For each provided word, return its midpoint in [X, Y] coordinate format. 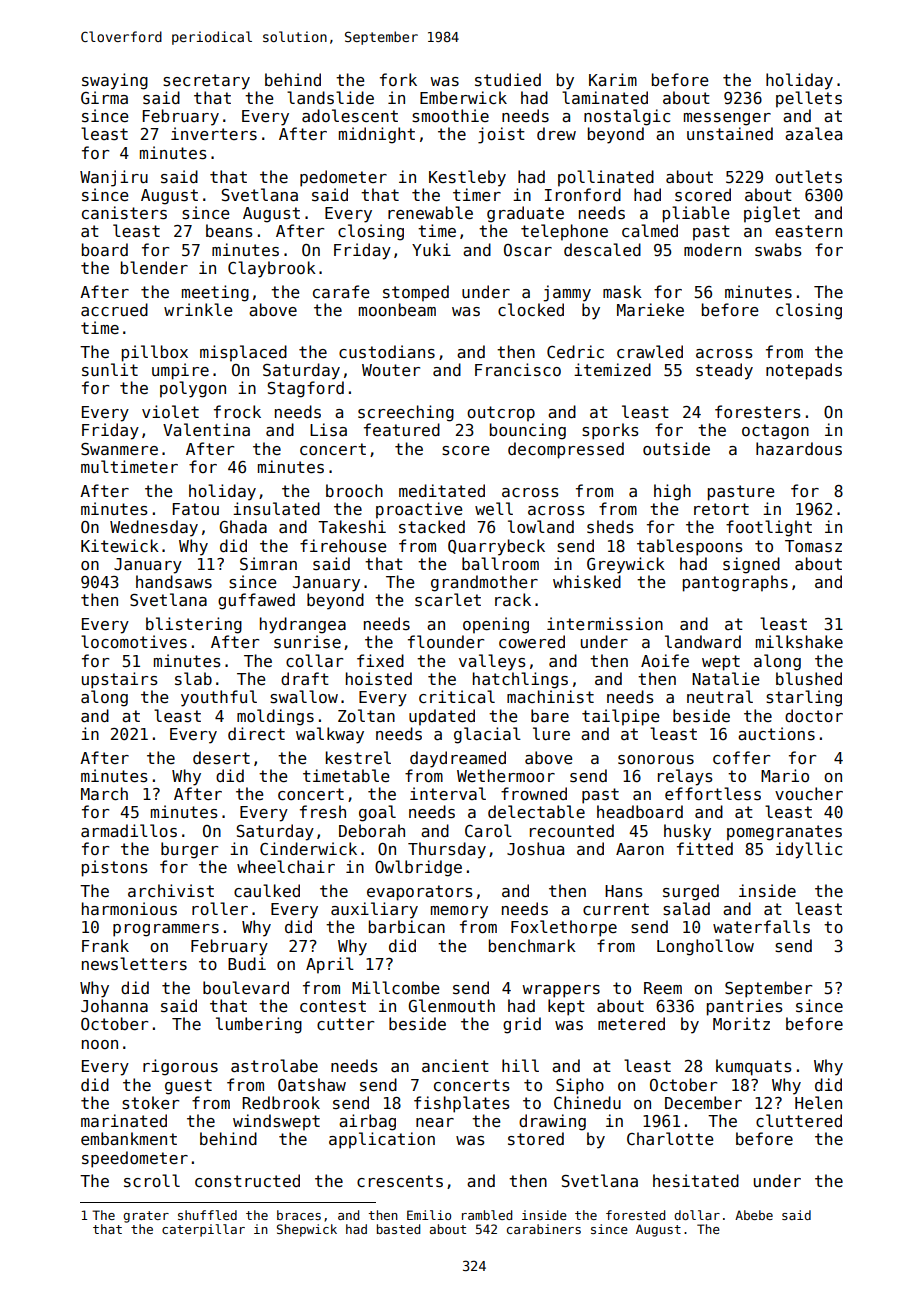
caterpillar [203, 1230]
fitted [705, 848]
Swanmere [119, 449]
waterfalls [761, 927]
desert [221, 758]
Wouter [391, 370]
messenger [727, 119]
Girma [104, 97]
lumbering [259, 1025]
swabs [778, 250]
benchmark [532, 945]
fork [398, 79]
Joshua [535, 848]
